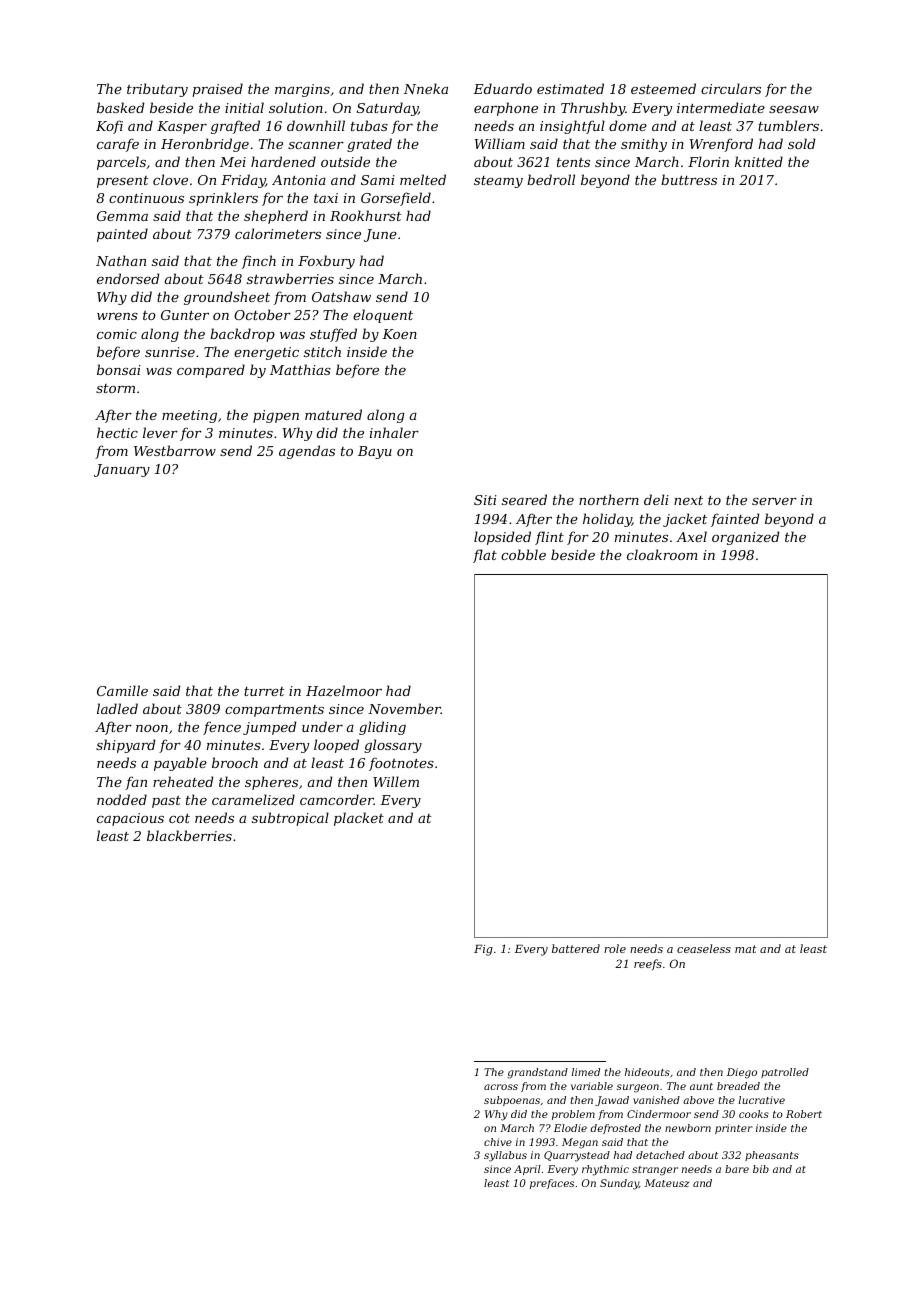 This screenshot has width=924, height=1308. Describe the element at coordinates (655, 1171) in the screenshot. I see `stranger` at that location.
